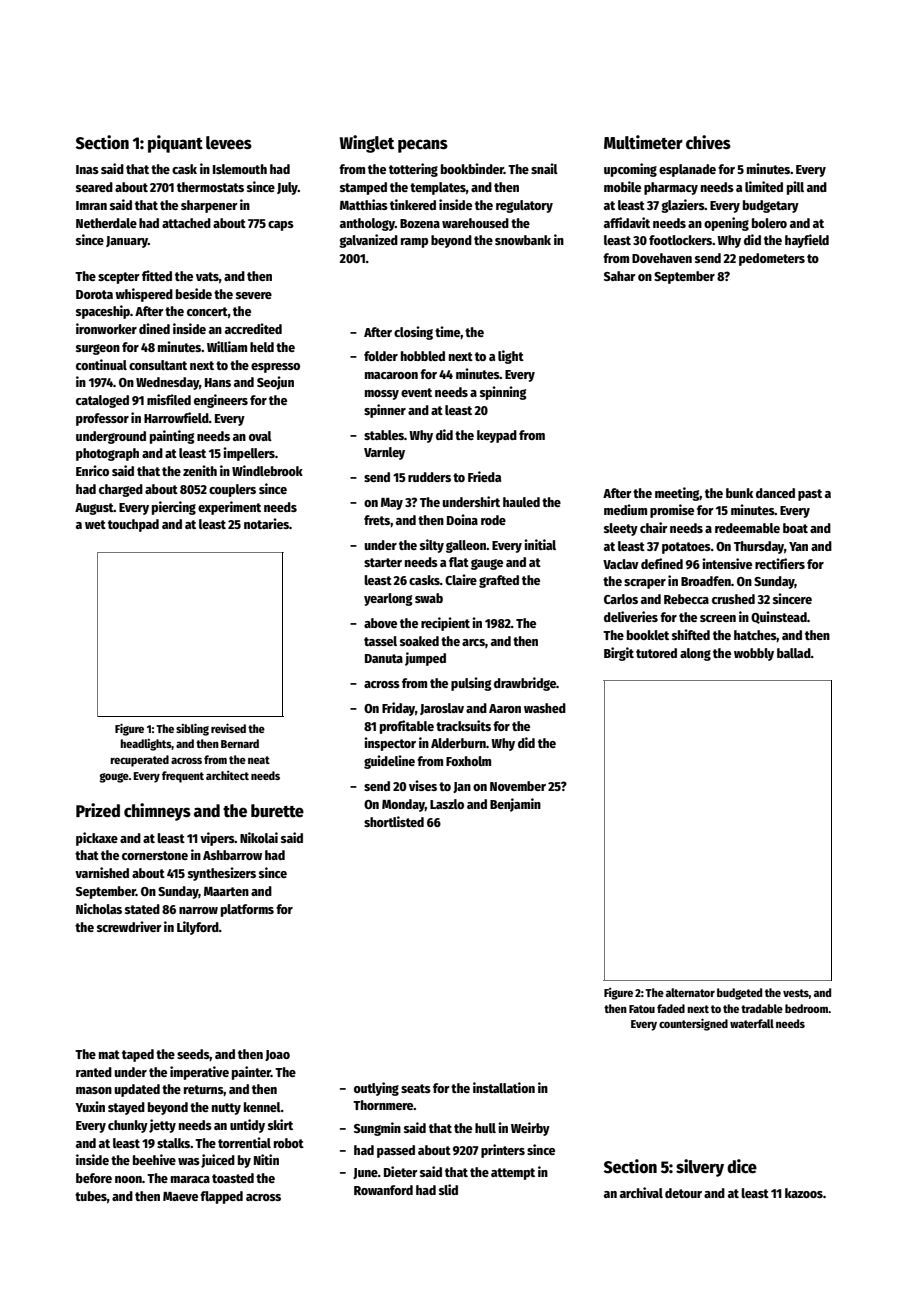 This screenshot has width=908, height=1316. I want to click on frets, so click(377, 520).
